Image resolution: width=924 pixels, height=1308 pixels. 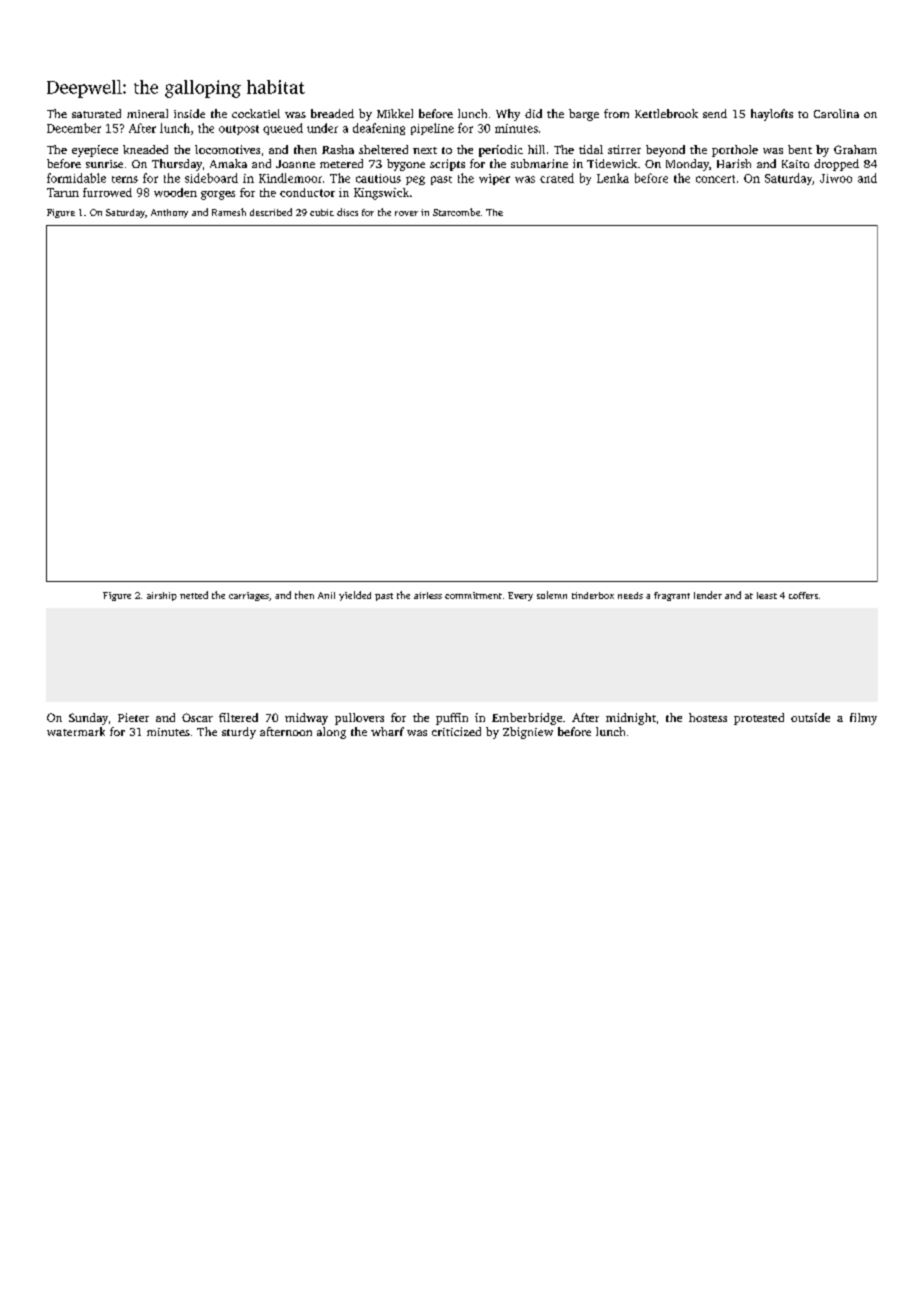 What do you see at coordinates (169, 213) in the document?
I see `Anthony` at bounding box center [169, 213].
